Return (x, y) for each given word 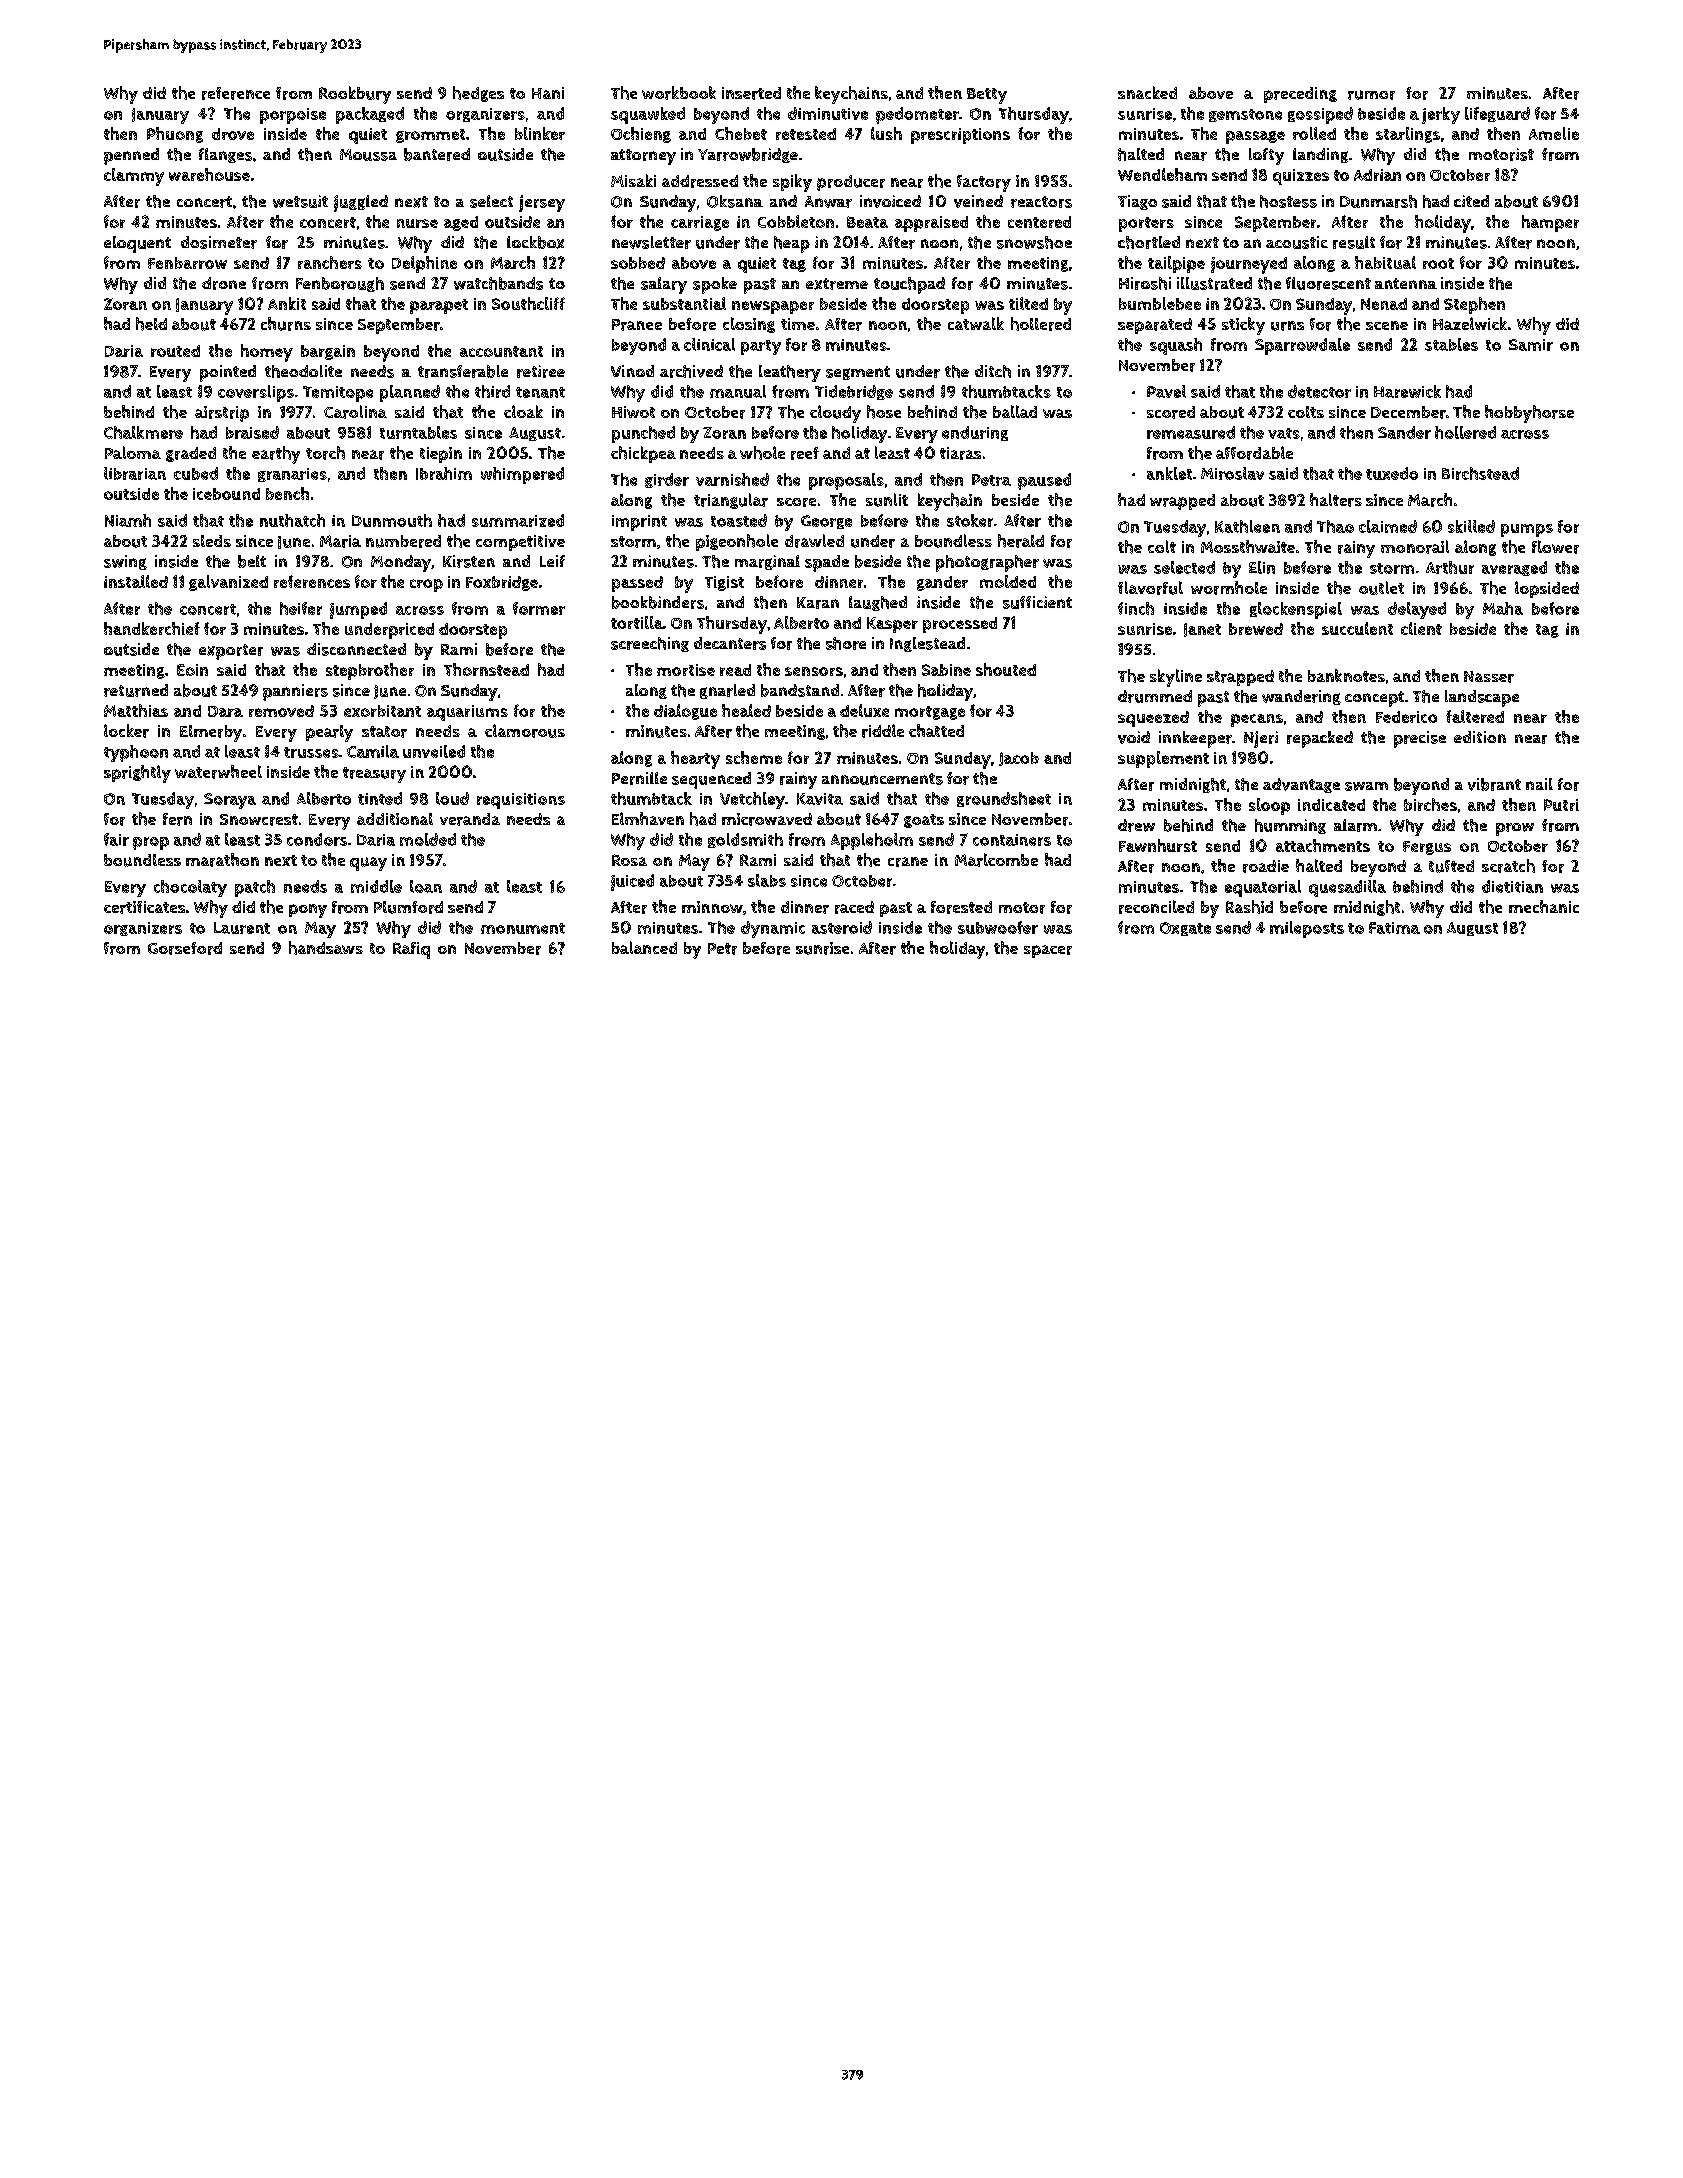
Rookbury (355, 95)
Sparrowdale (1302, 346)
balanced (644, 947)
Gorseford (185, 948)
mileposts (1307, 929)
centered (1039, 222)
